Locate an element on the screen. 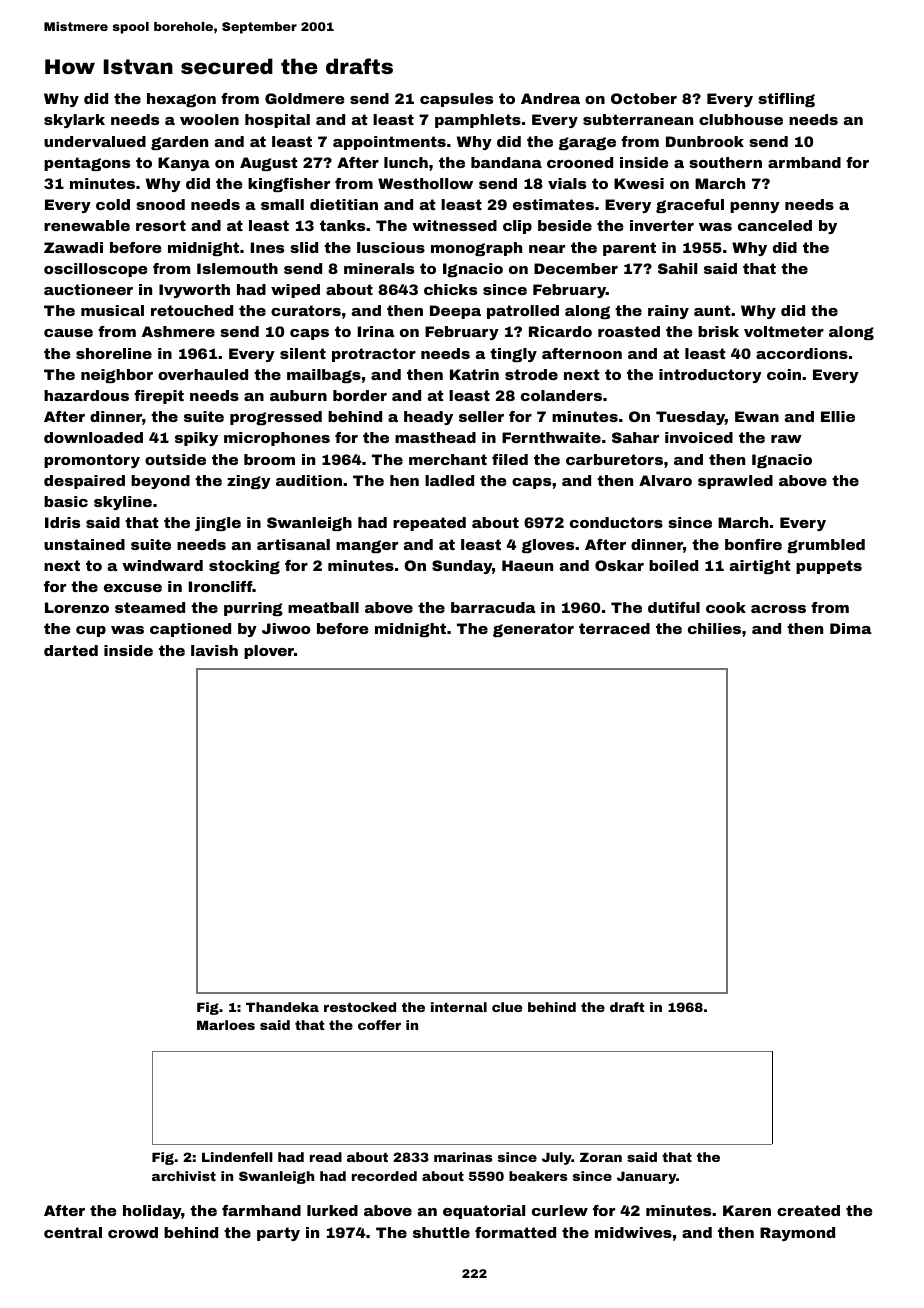 The width and height of the screenshot is (924, 1308). Sahil is located at coordinates (677, 268).
